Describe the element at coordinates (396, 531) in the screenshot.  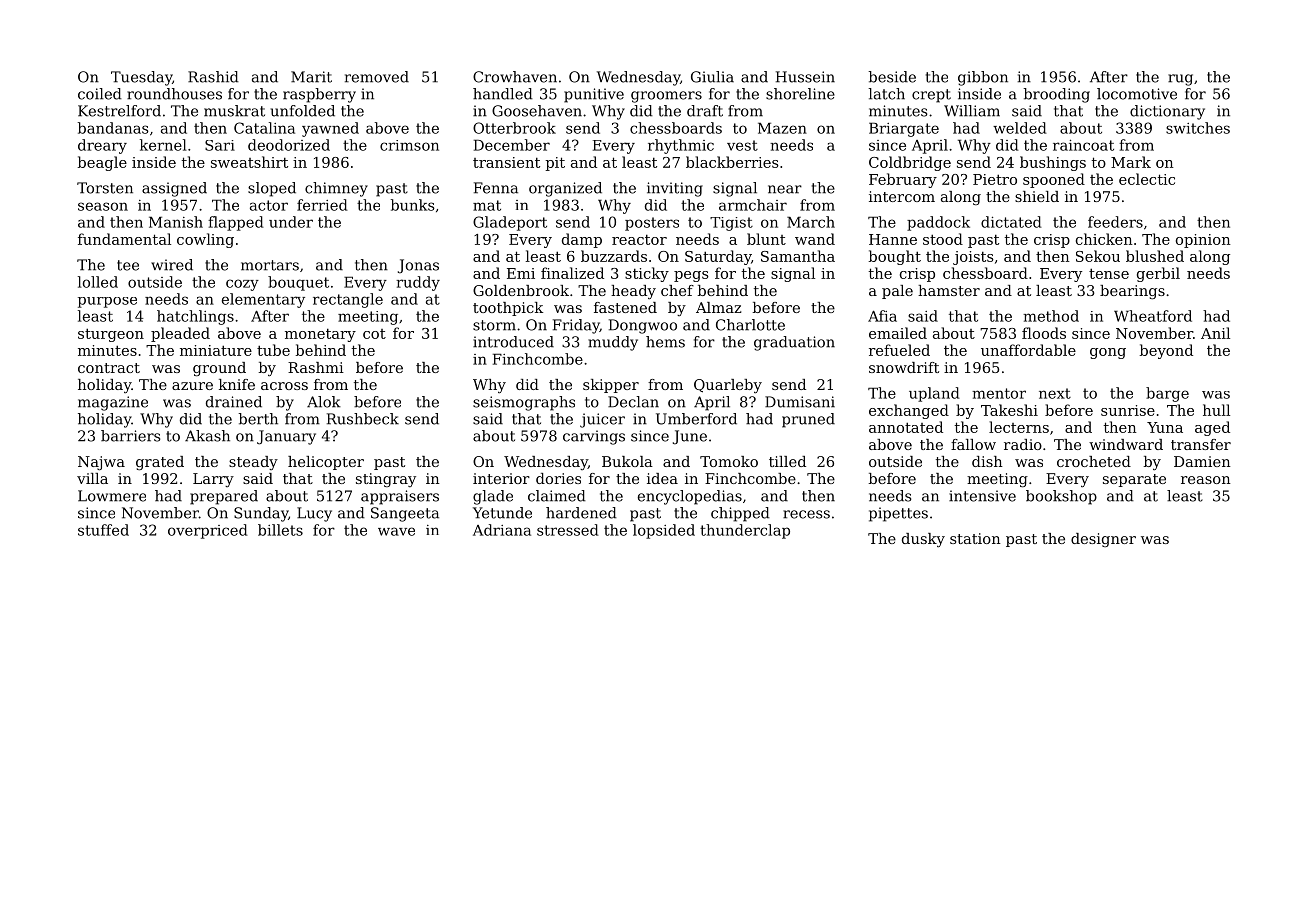
I see `wave` at that location.
